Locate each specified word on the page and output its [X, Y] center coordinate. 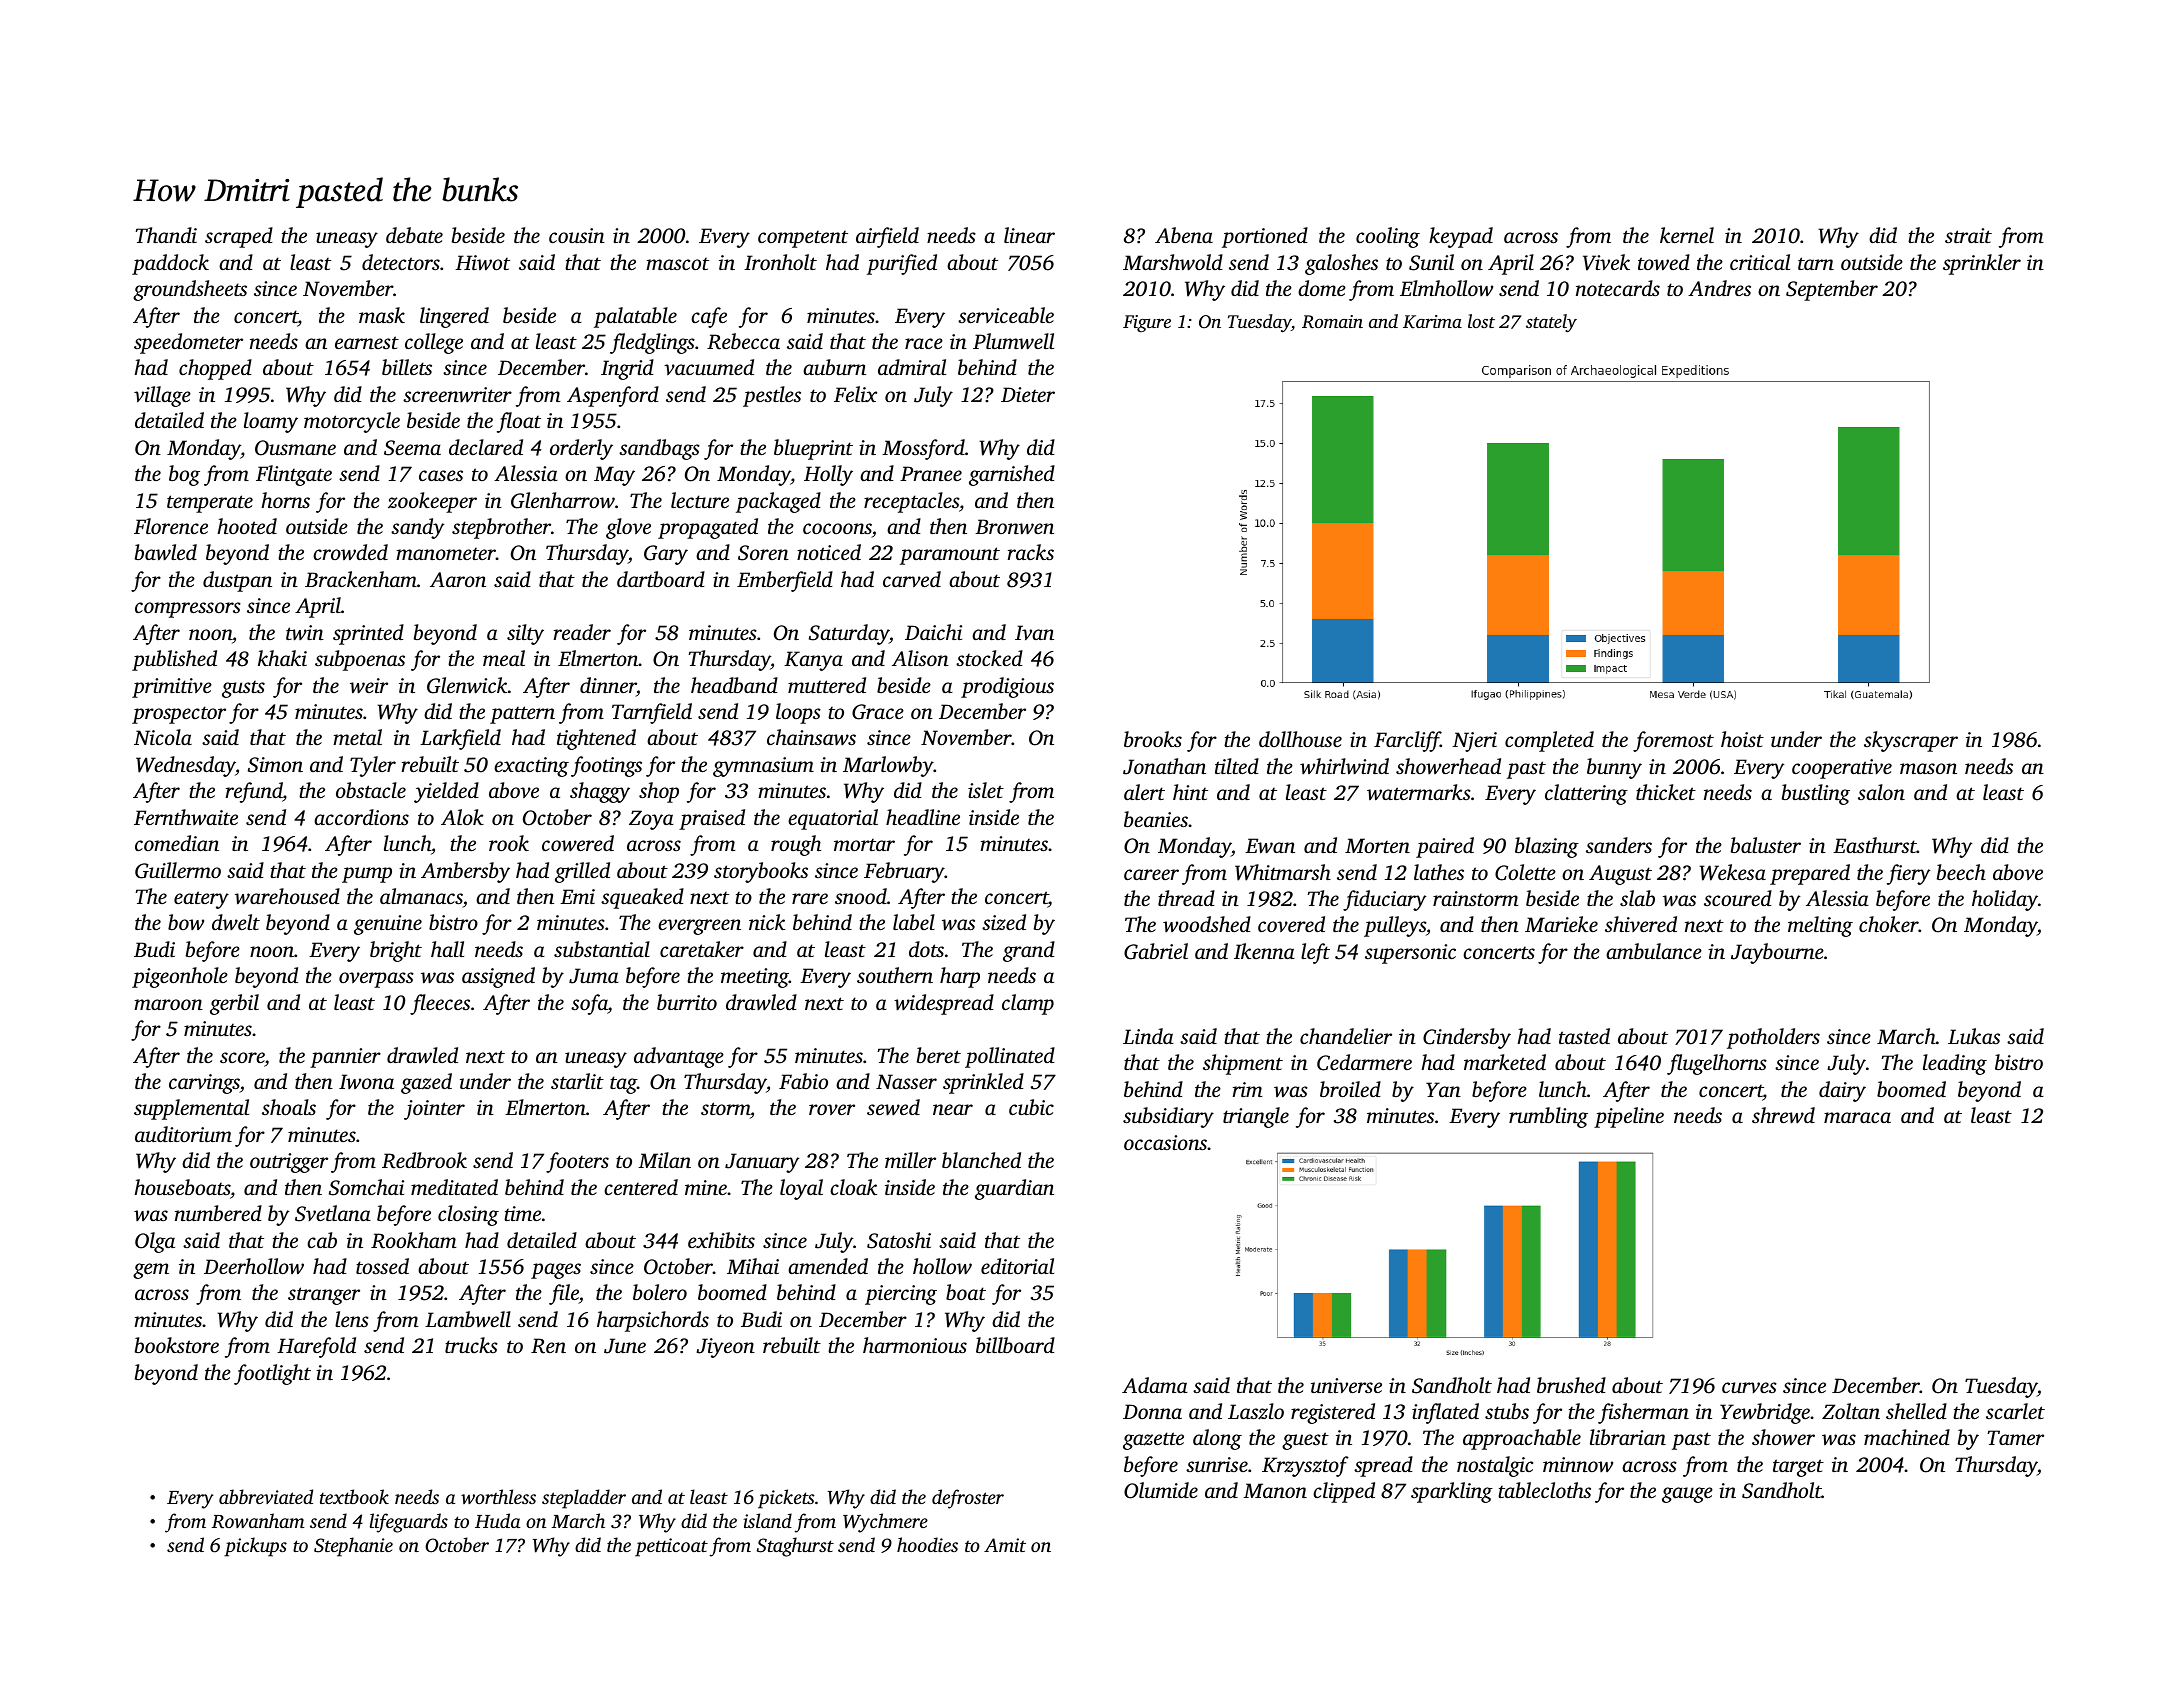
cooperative [1842, 769]
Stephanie [353, 1547]
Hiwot [482, 262]
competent [803, 239]
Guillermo [178, 870]
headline [923, 817]
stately [1551, 323]
